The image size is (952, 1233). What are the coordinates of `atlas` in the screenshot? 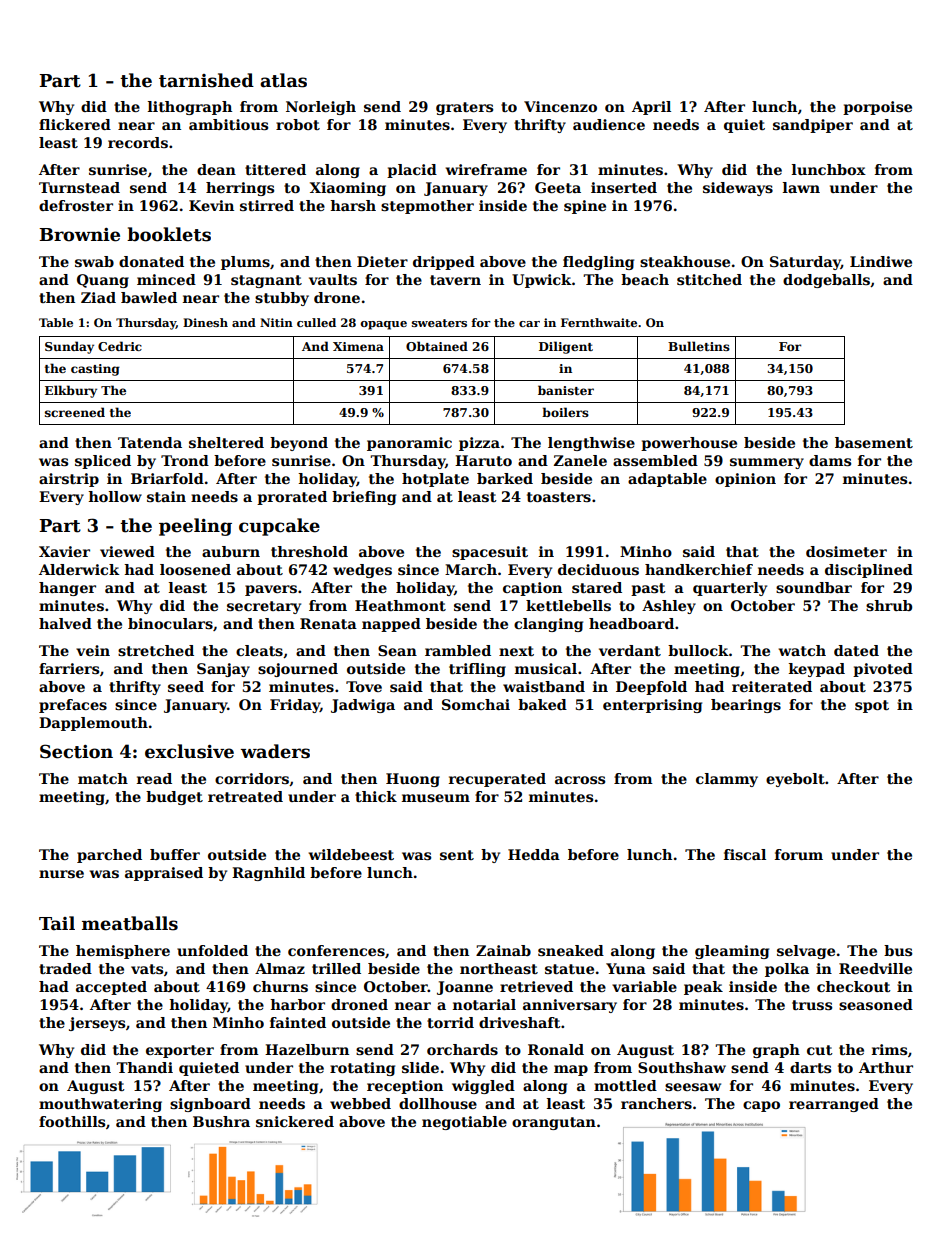 It's located at (283, 80).
